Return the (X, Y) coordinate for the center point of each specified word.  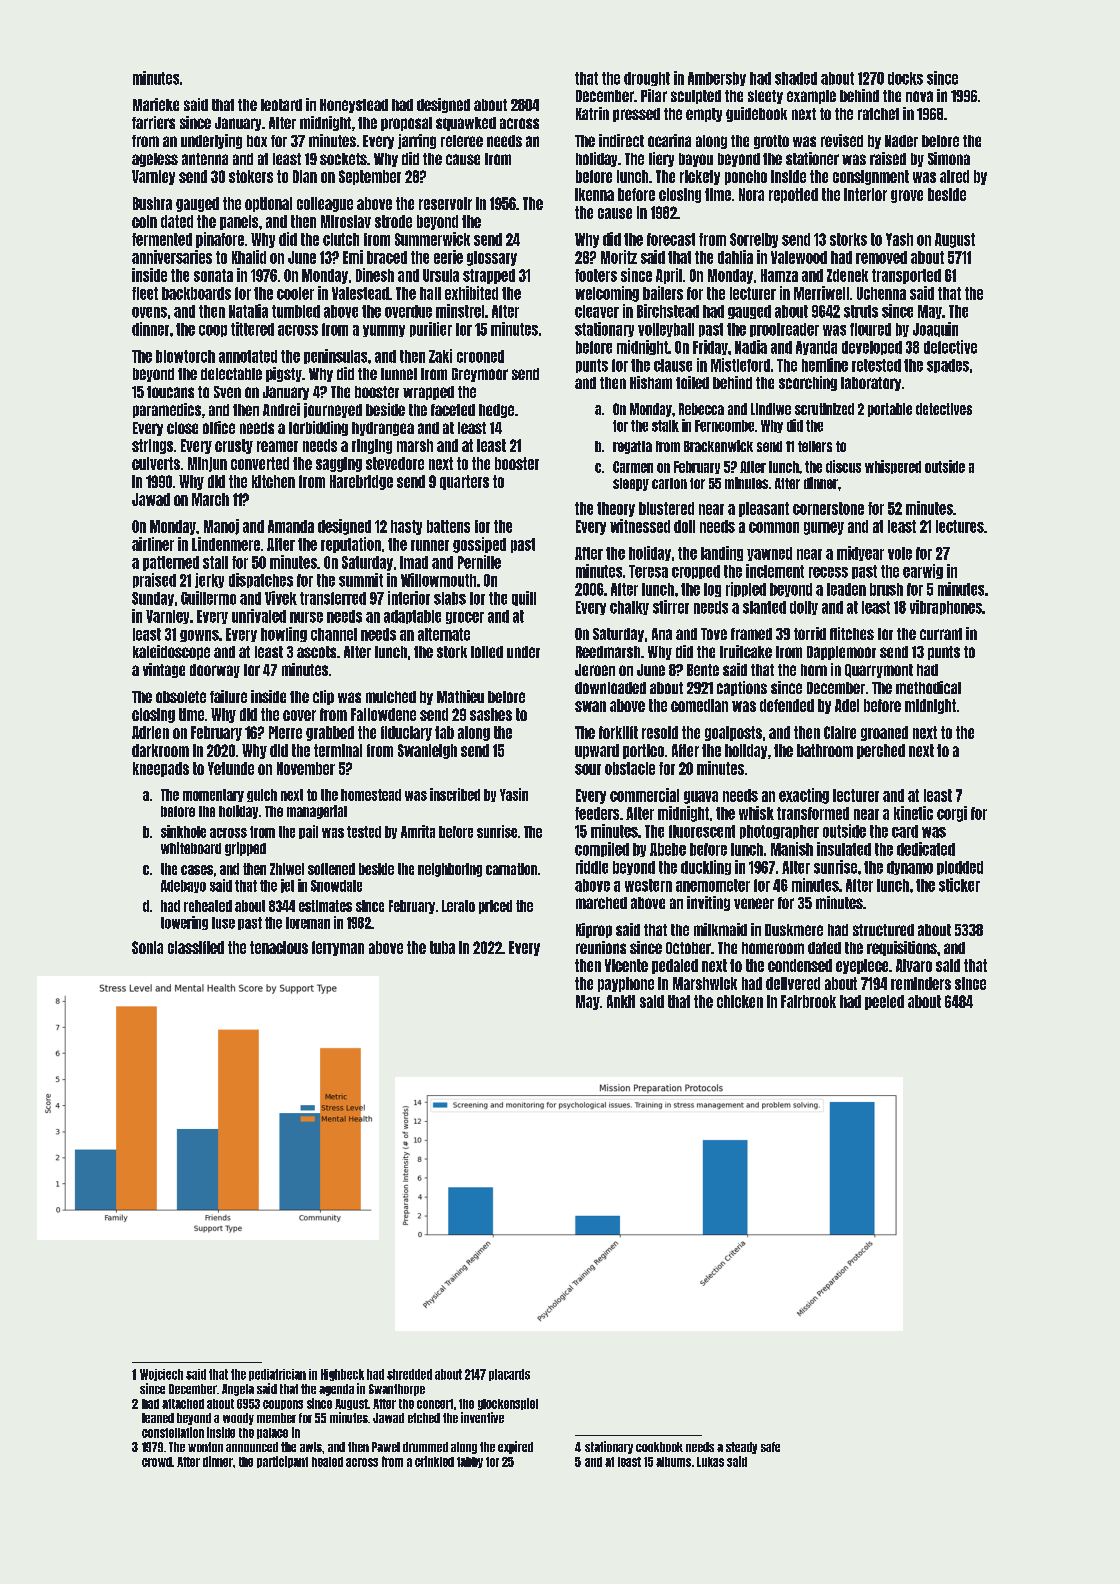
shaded (796, 78)
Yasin (514, 794)
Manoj (221, 527)
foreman (308, 923)
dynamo (910, 868)
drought (647, 79)
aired (954, 176)
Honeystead (354, 106)
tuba (442, 947)
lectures (960, 526)
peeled (884, 1002)
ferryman (338, 948)
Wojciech (161, 1375)
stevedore (395, 463)
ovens (149, 312)
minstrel (460, 311)
